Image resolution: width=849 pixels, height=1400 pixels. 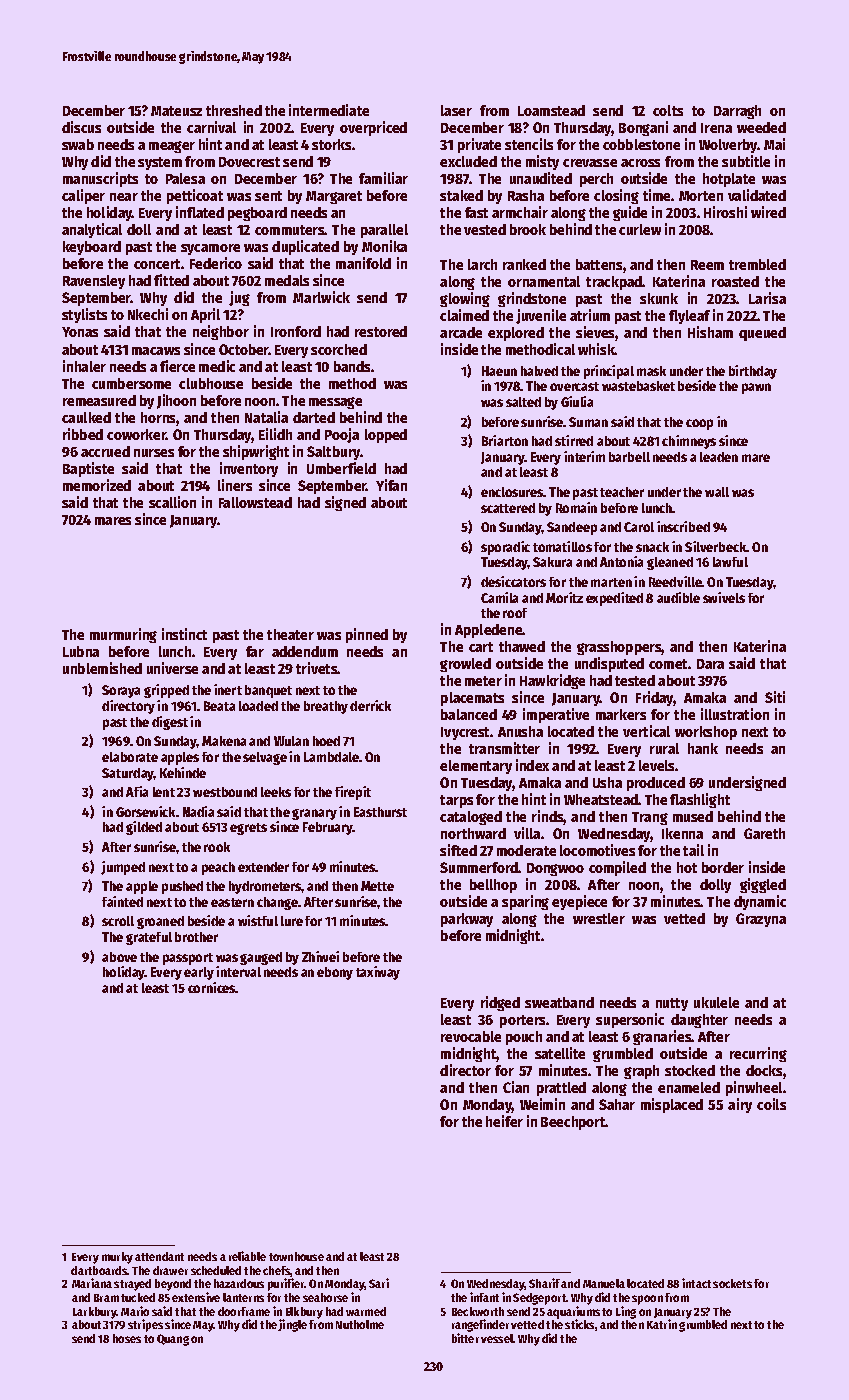 What do you see at coordinates (367, 635) in the screenshot?
I see `pinned` at bounding box center [367, 635].
